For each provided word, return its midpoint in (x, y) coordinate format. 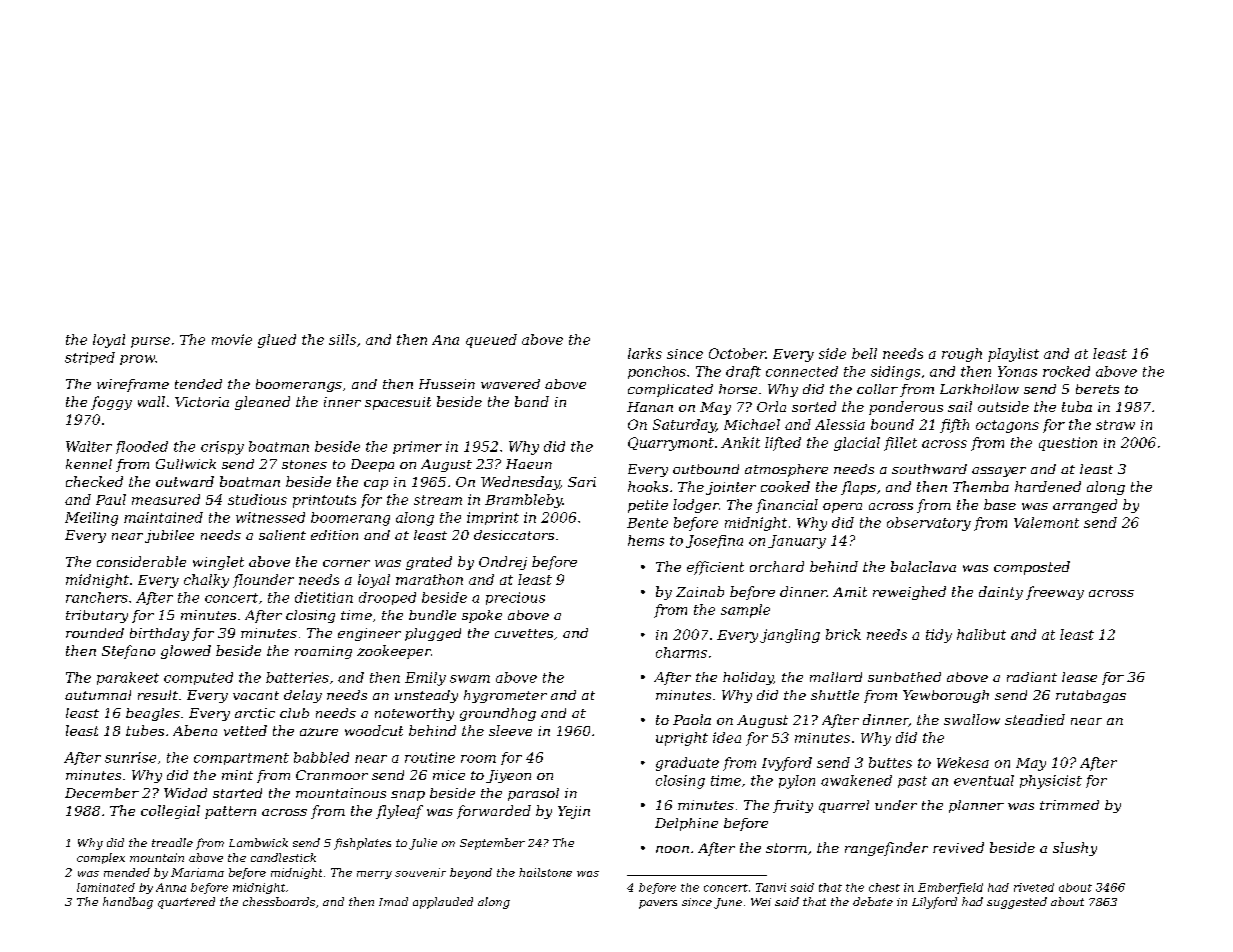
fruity (793, 806)
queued (491, 341)
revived (958, 847)
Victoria (202, 402)
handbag (128, 903)
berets (1097, 389)
